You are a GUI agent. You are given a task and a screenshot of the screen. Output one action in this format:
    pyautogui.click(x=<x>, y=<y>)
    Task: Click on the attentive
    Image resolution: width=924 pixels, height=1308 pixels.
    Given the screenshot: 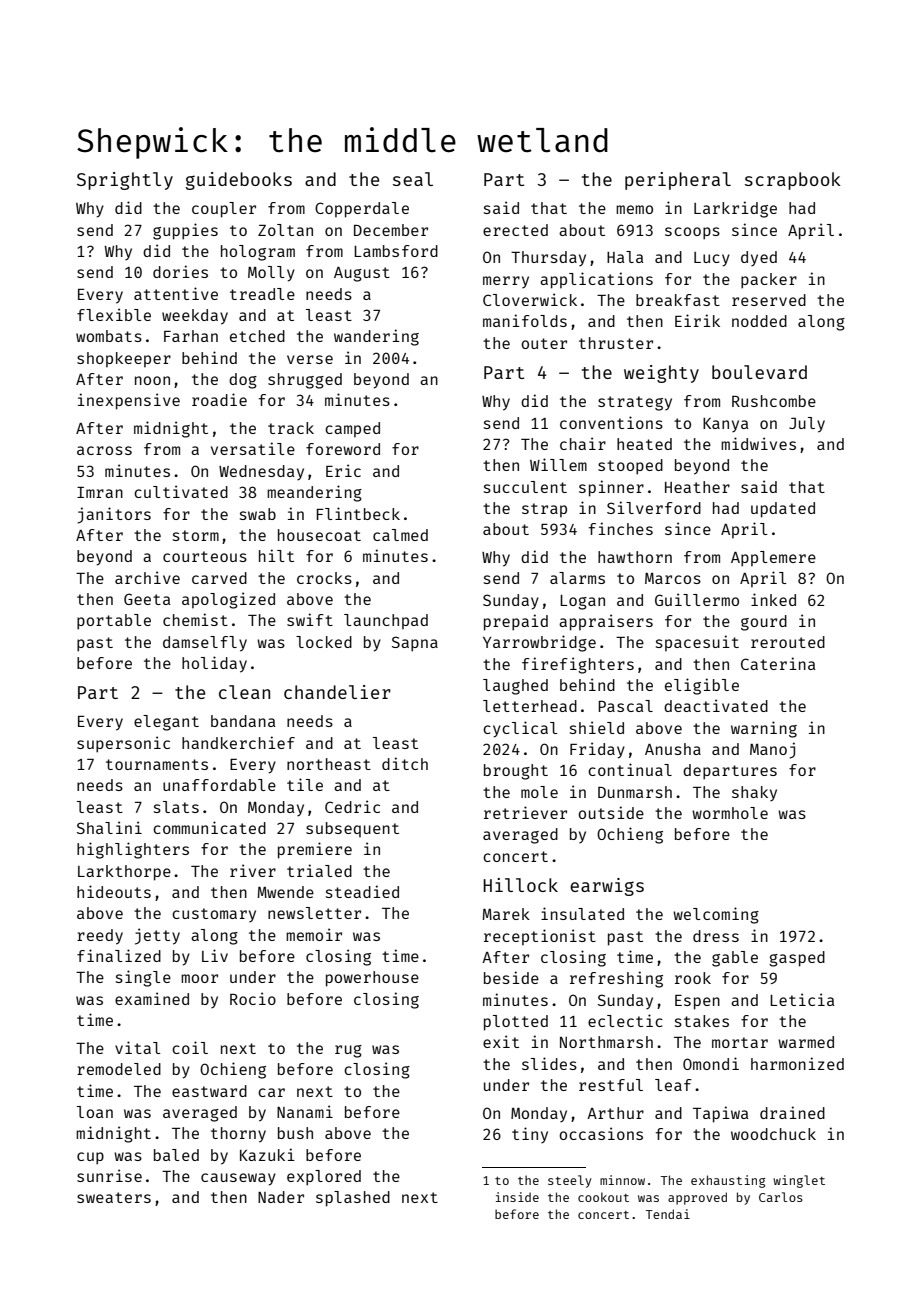 What is the action you would take?
    pyautogui.click(x=176, y=293)
